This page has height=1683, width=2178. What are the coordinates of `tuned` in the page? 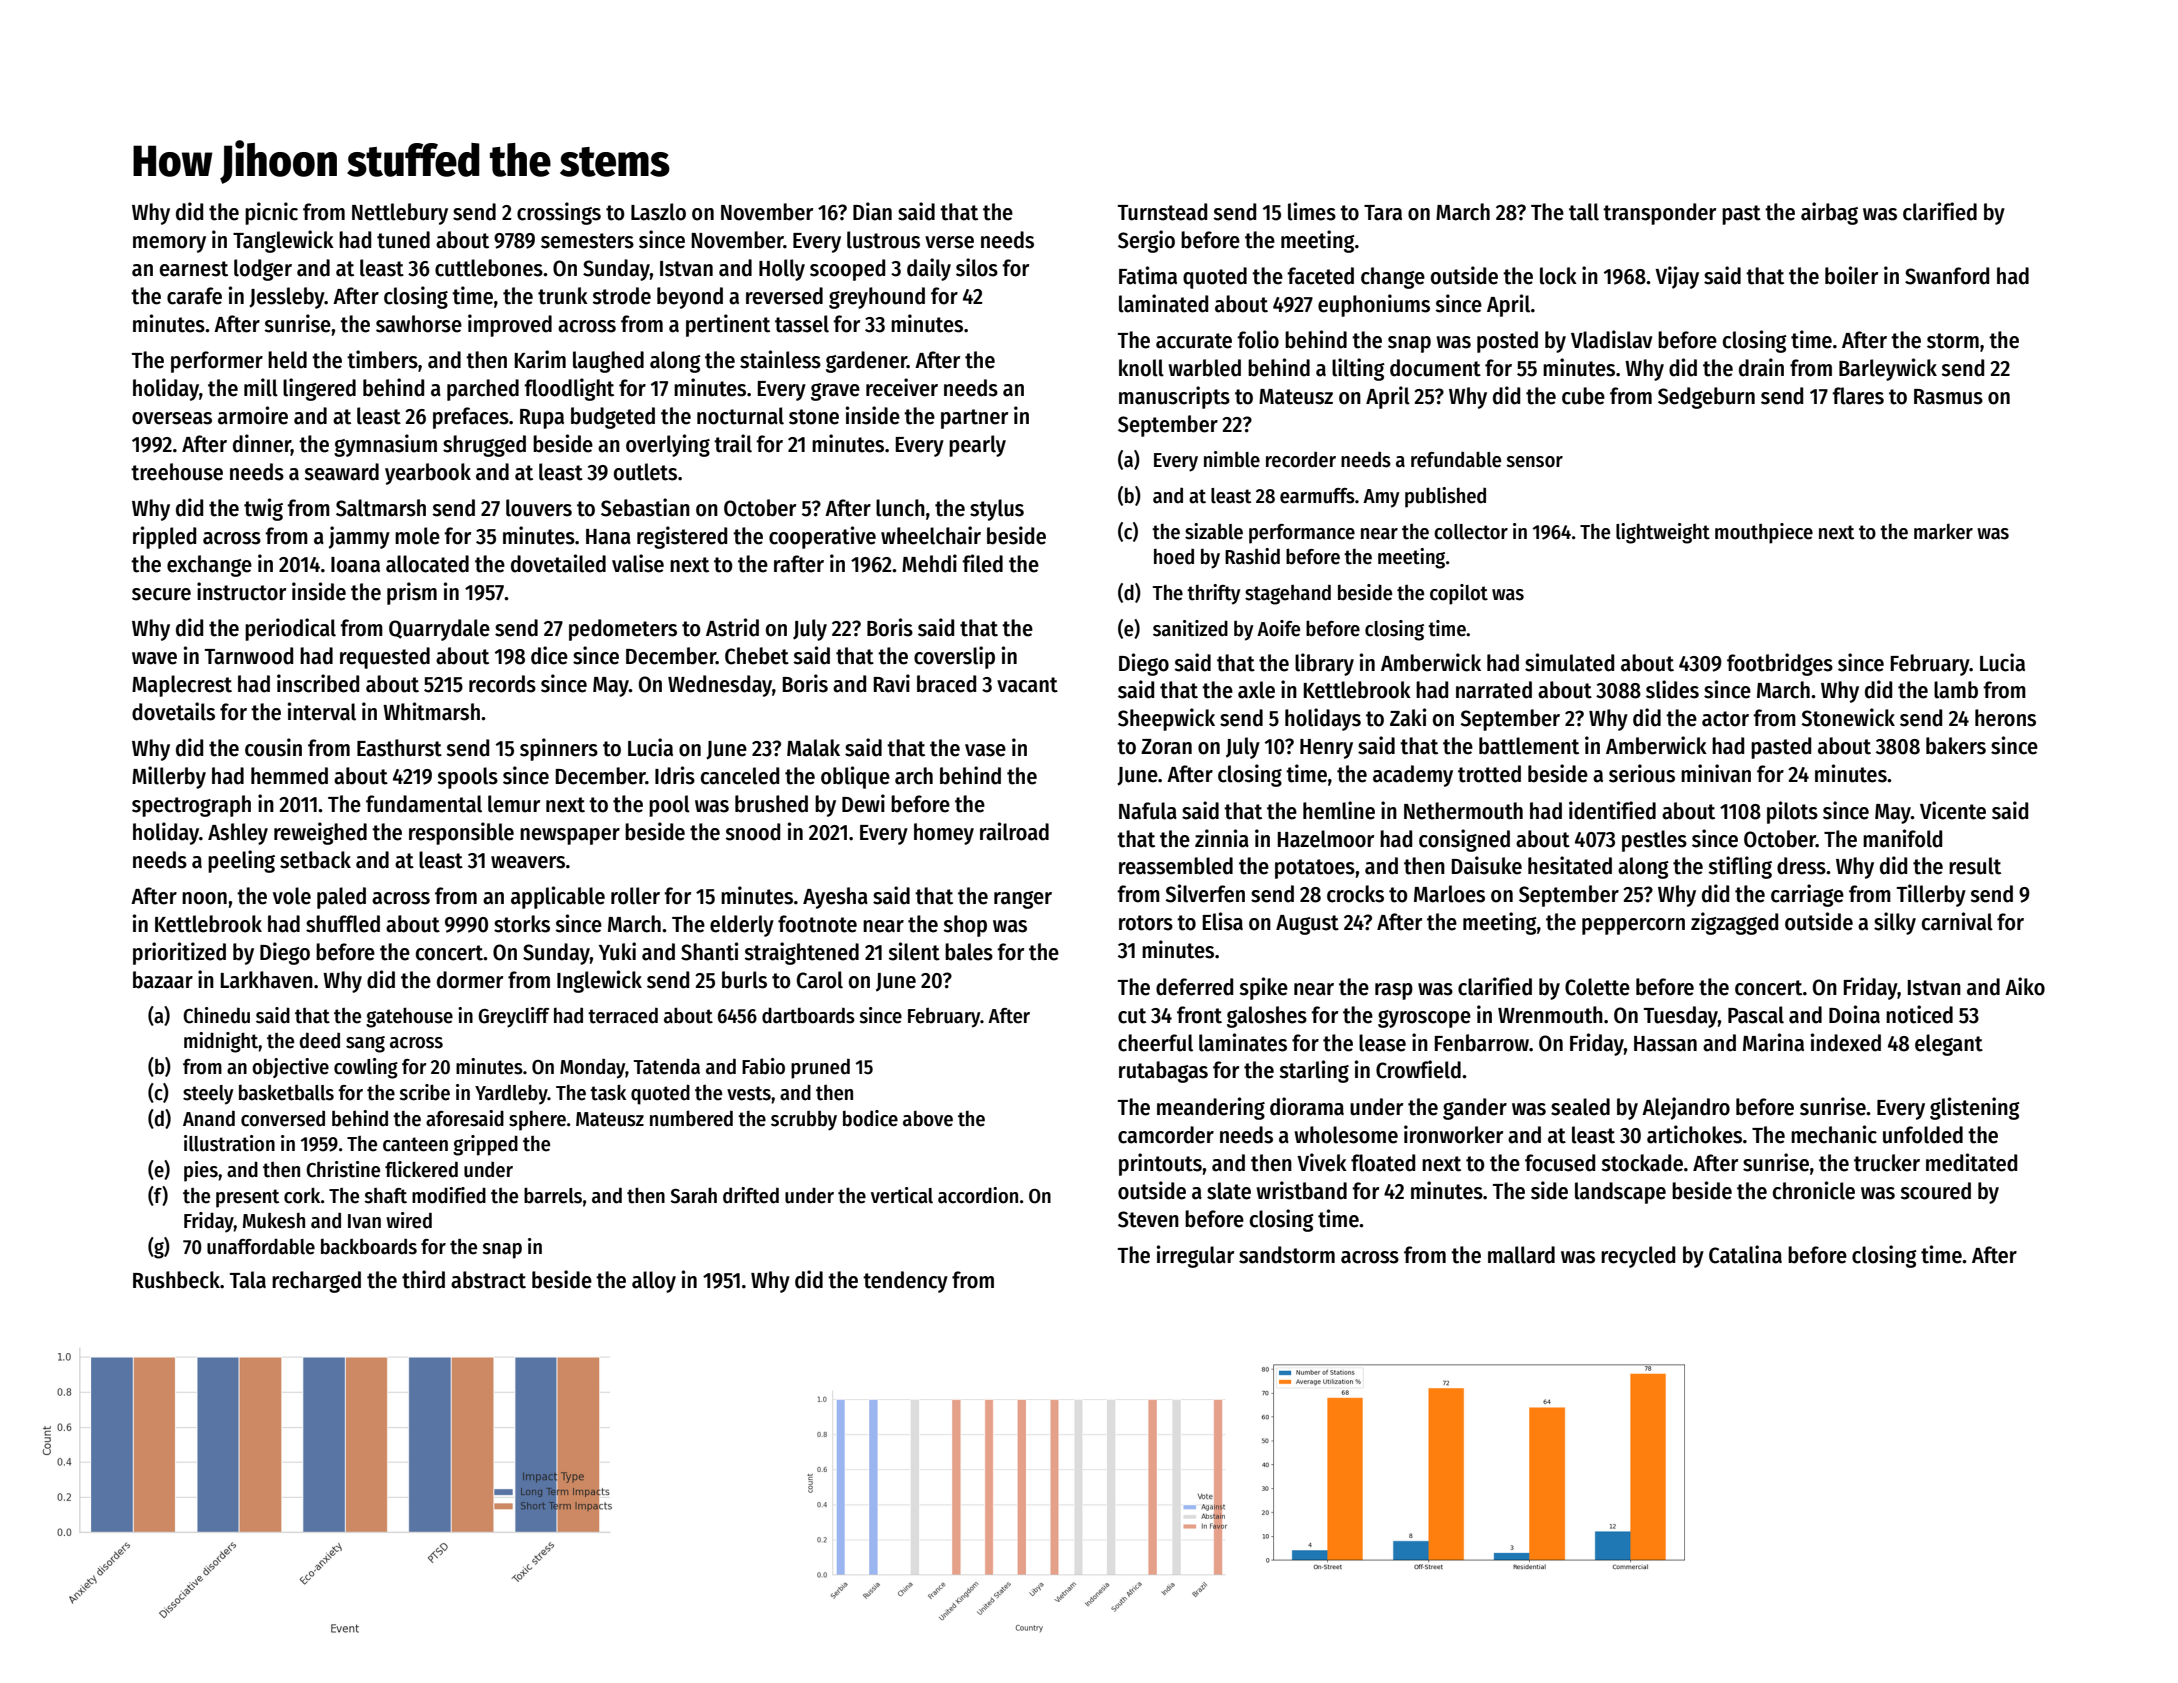 It's located at (403, 240).
